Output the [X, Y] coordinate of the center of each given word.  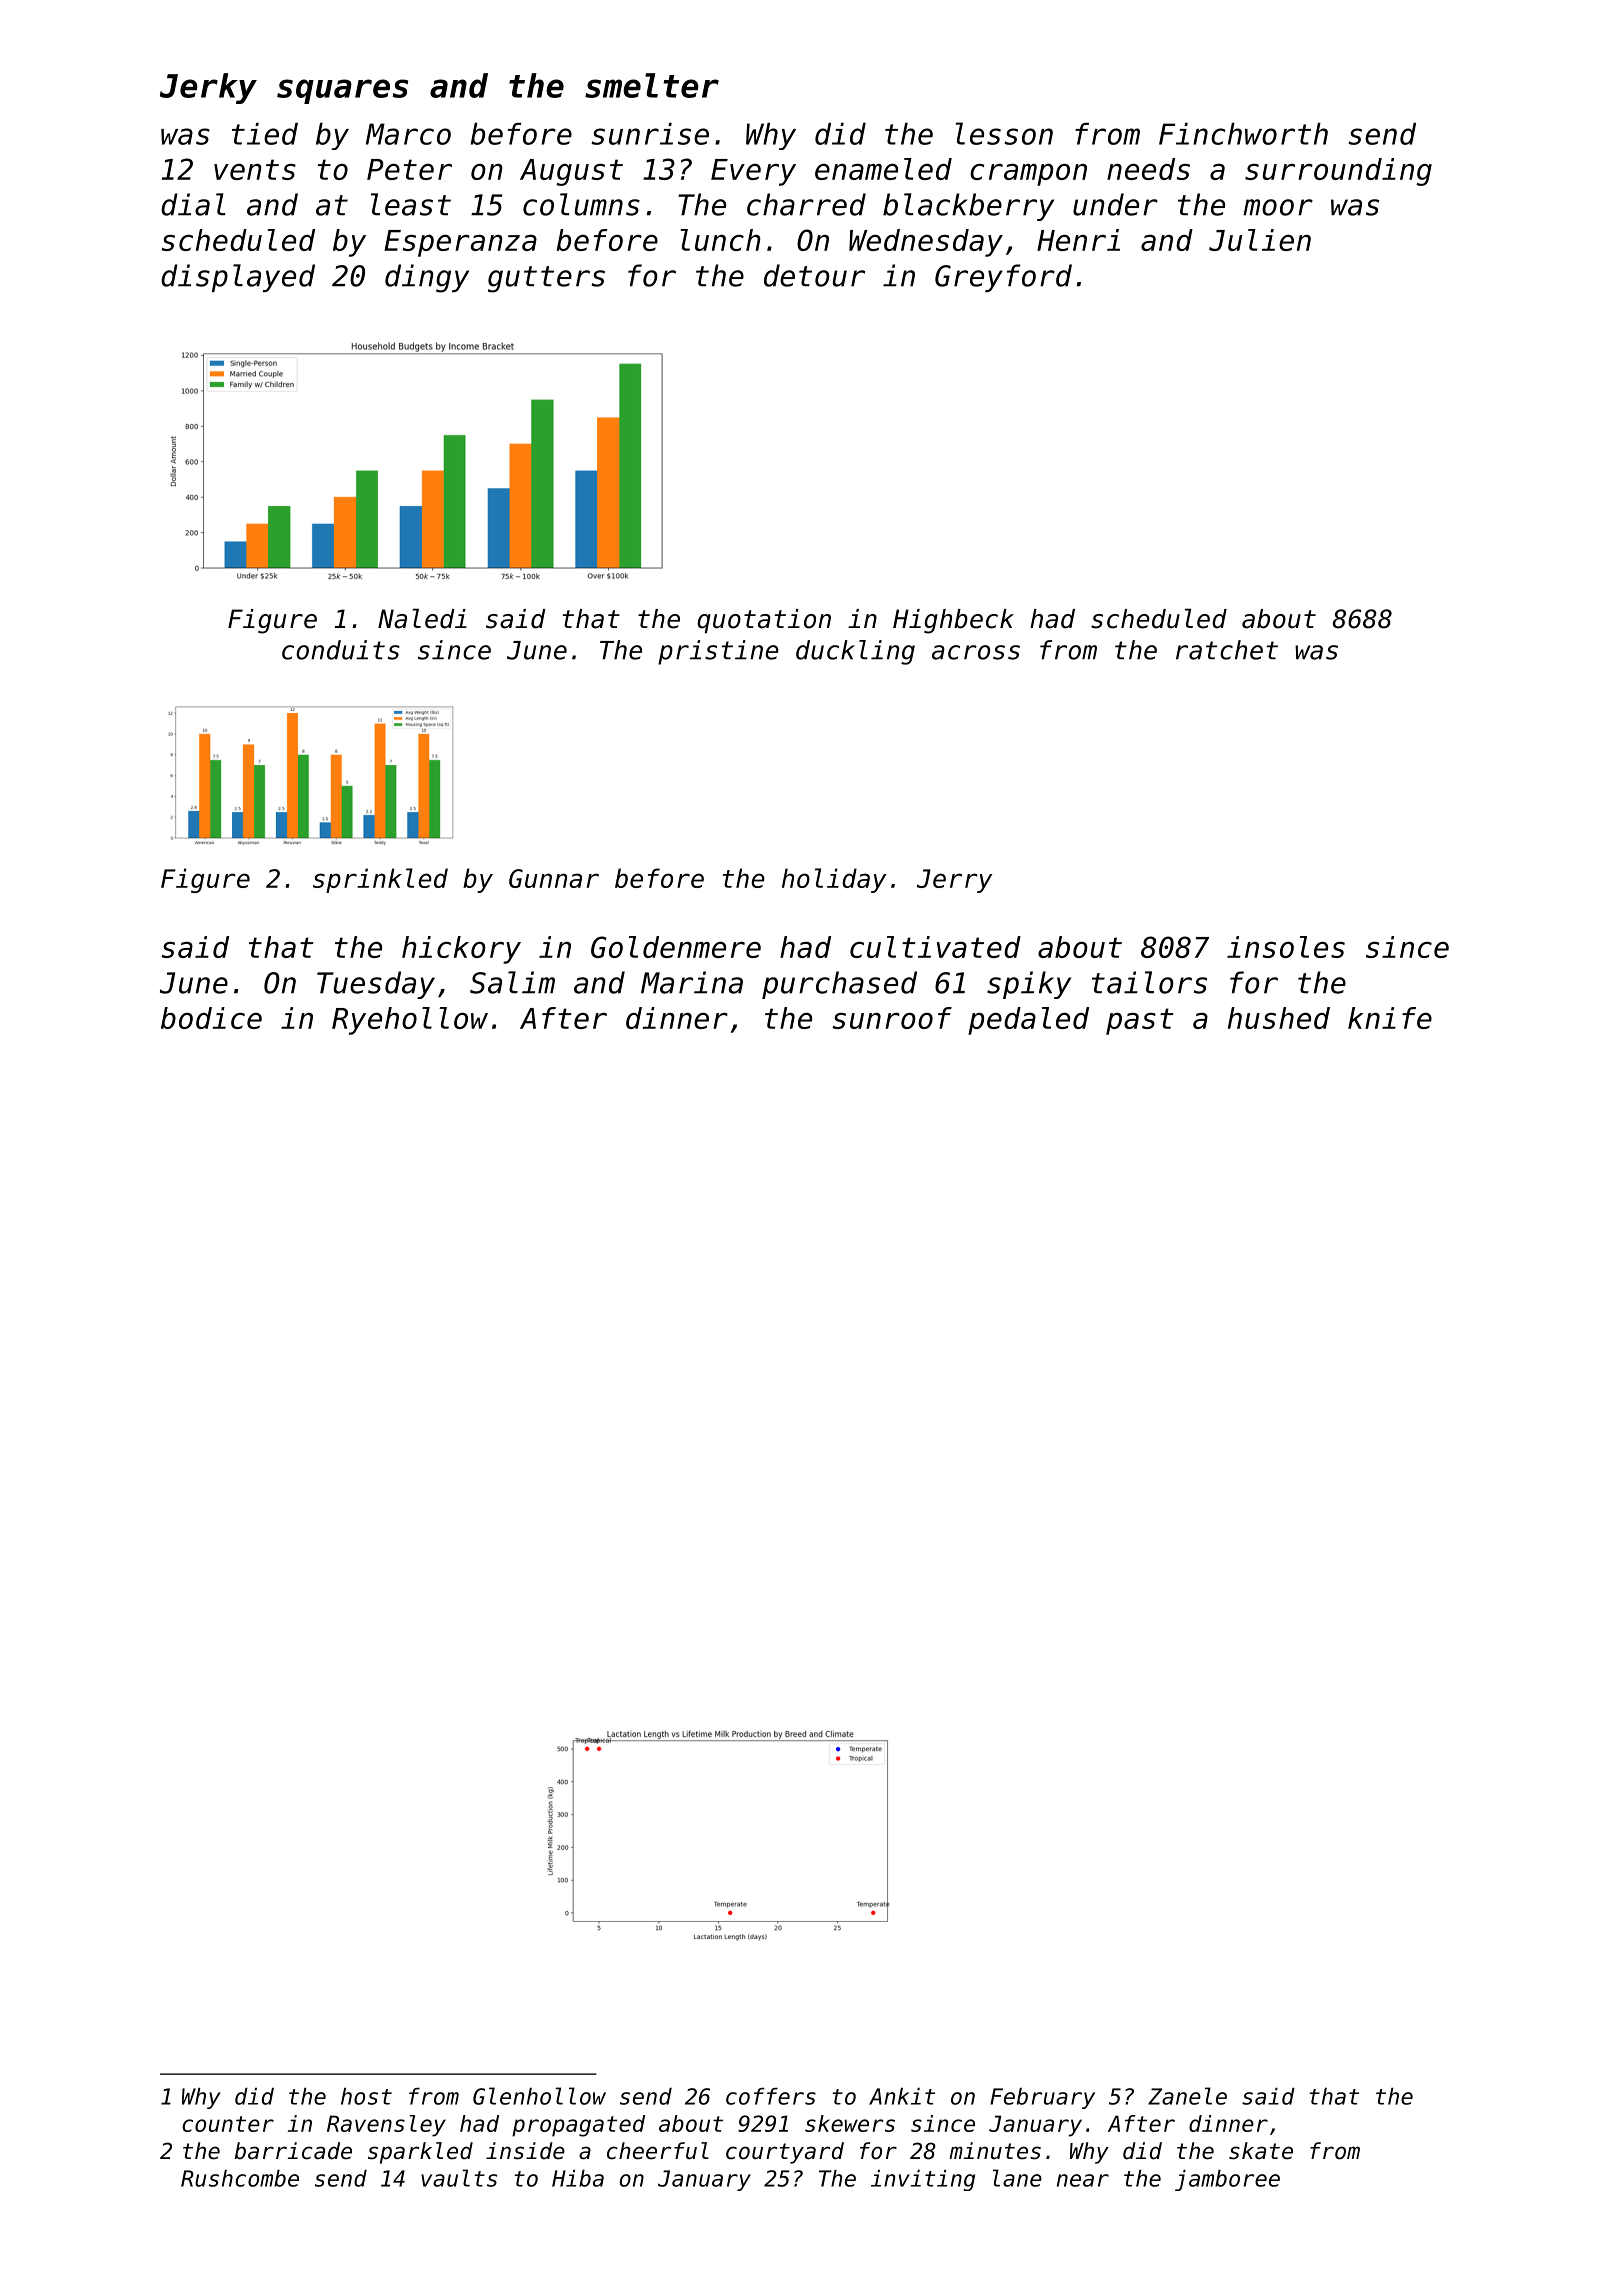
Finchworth [1243, 134]
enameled [883, 169]
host [366, 2096]
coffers [771, 2096]
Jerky [208, 88]
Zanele [1187, 2096]
